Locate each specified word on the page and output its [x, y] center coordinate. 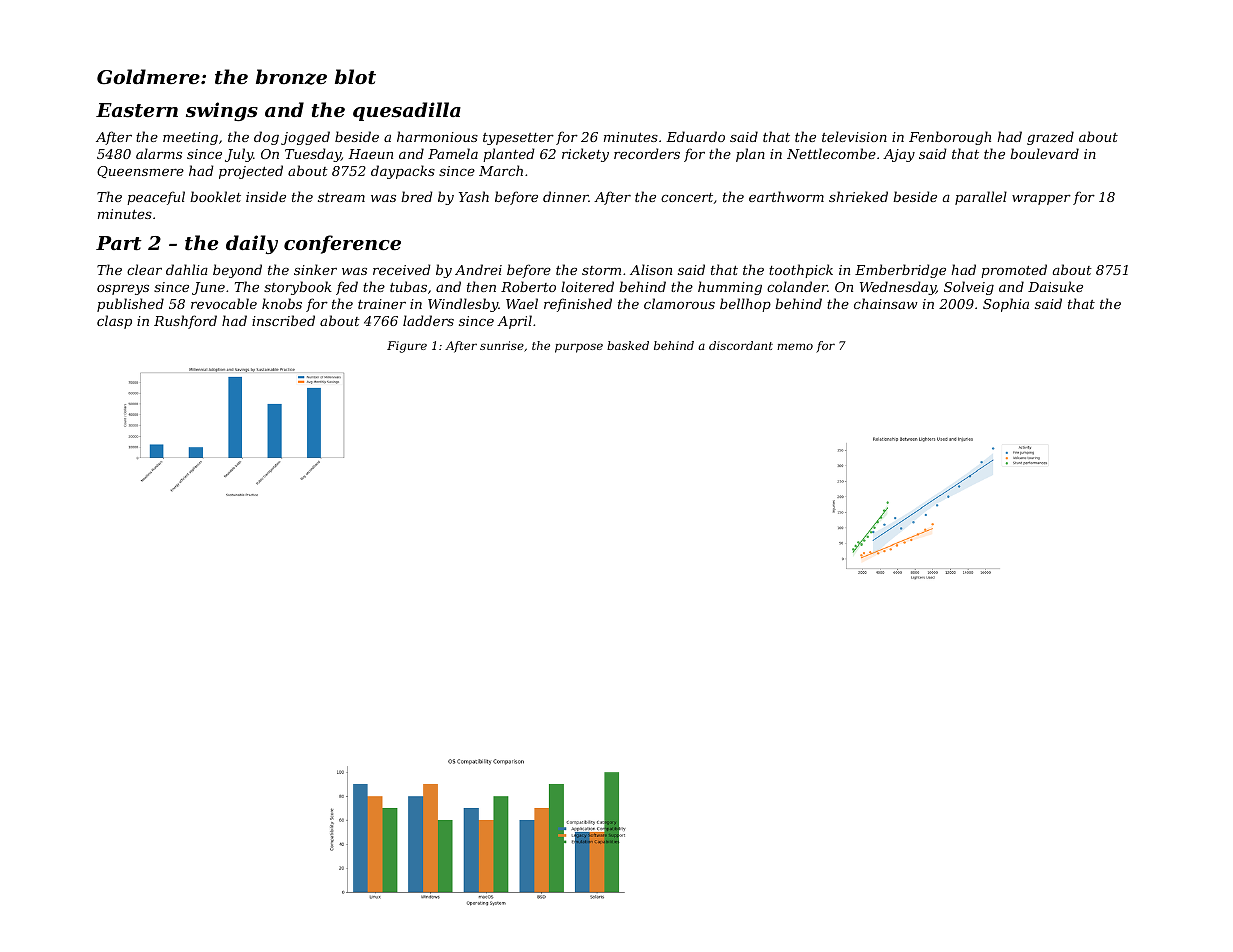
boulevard [1044, 153]
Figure [407, 347]
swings [222, 111]
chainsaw [886, 303]
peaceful [156, 198]
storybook [298, 288]
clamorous [679, 303]
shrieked [858, 196]
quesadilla [407, 111]
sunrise [502, 345]
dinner [566, 196]
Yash [474, 196]
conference [342, 244]
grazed [1050, 138]
